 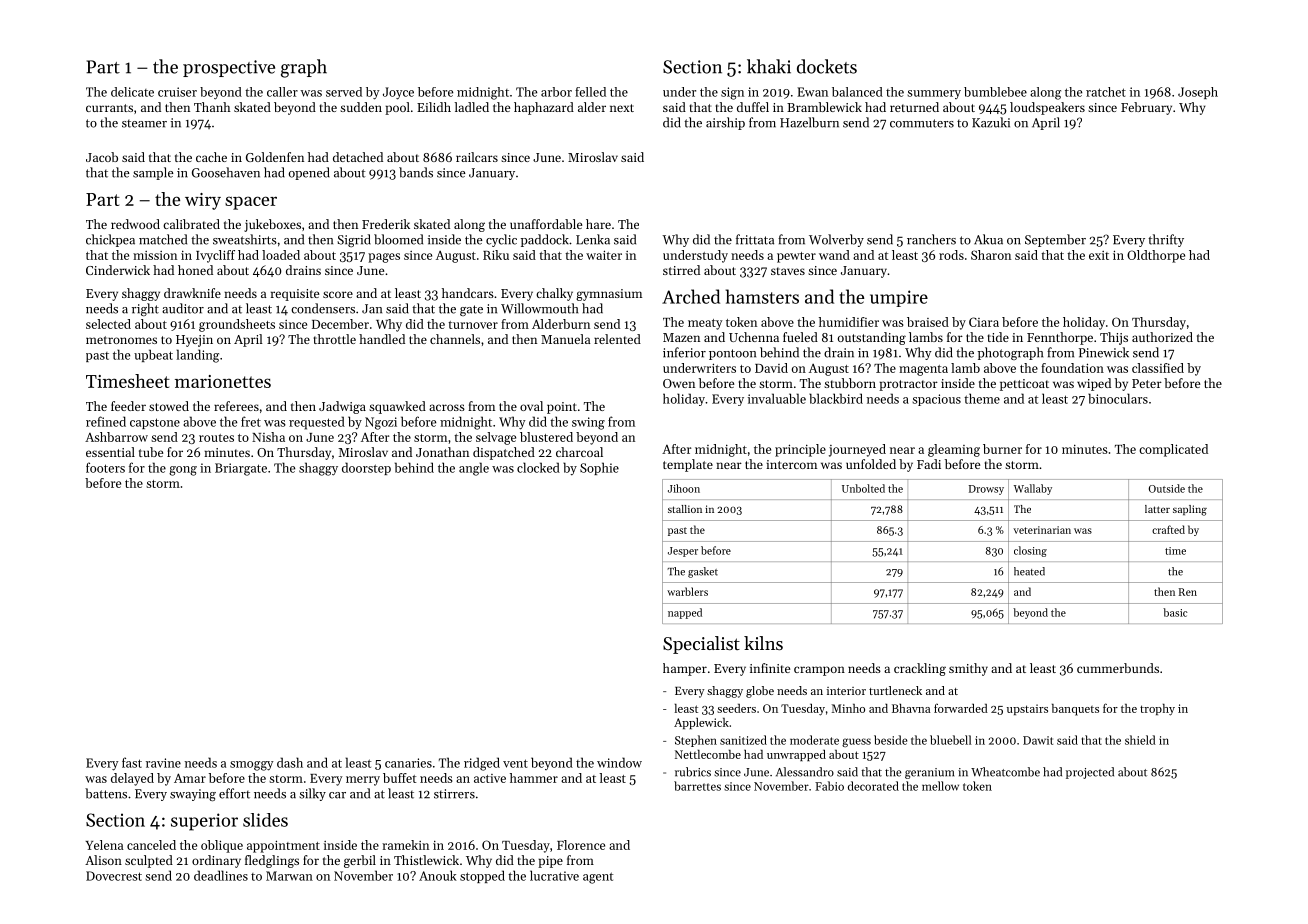 I want to click on Applewick, so click(x=701, y=723).
